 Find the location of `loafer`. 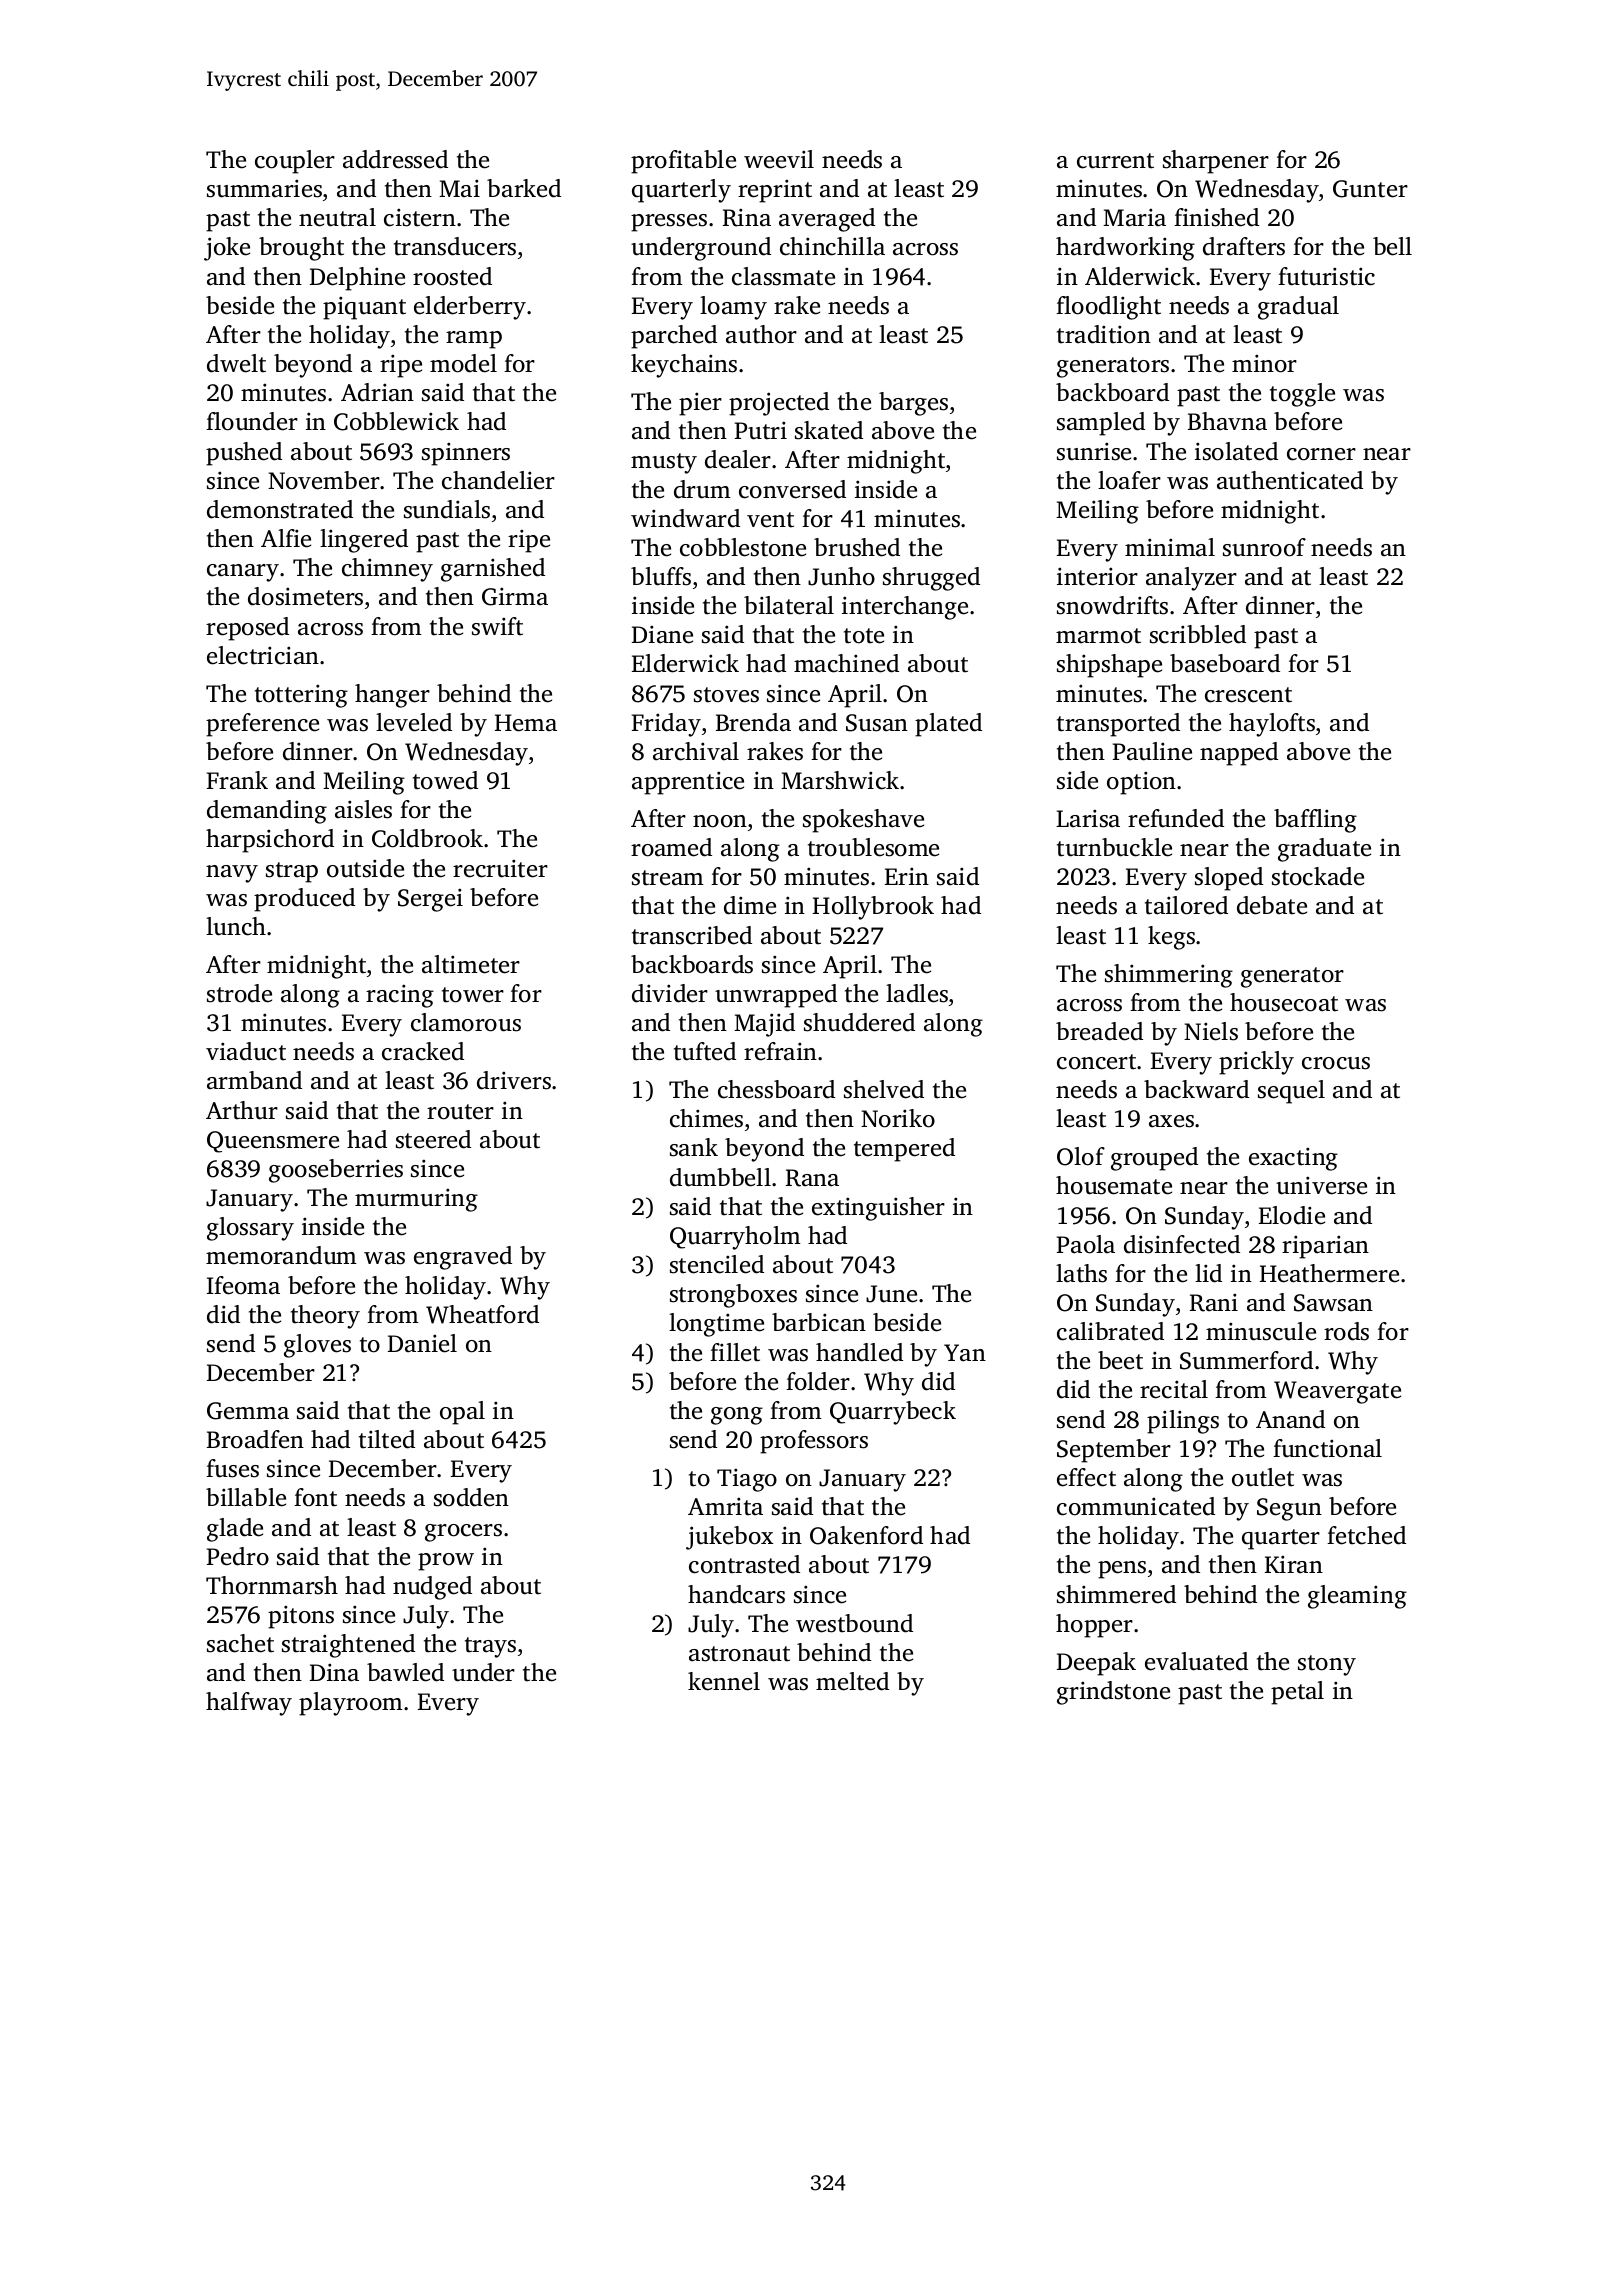

loafer is located at coordinates (1129, 480).
